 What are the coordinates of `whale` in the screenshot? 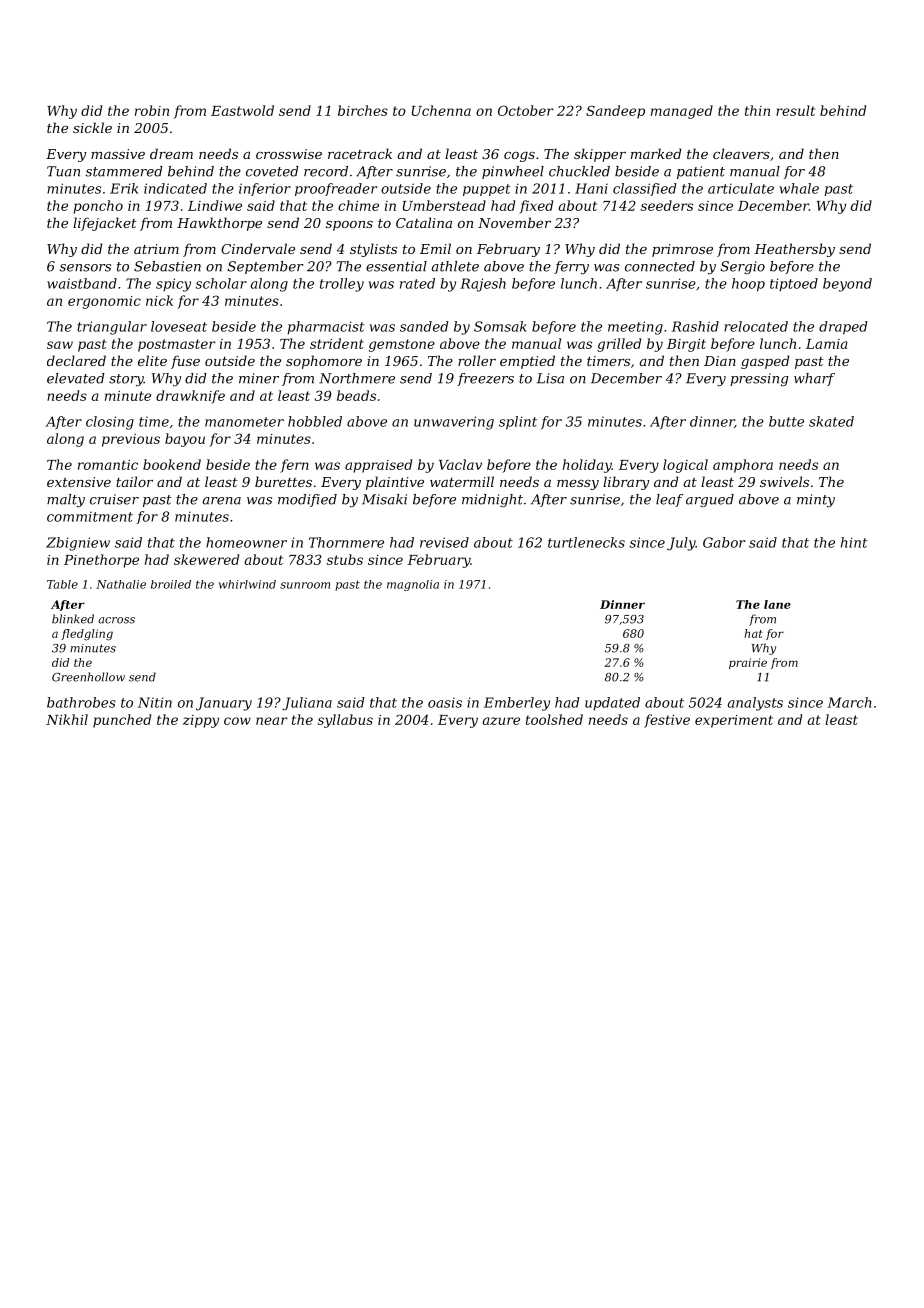 It's located at (799, 188).
